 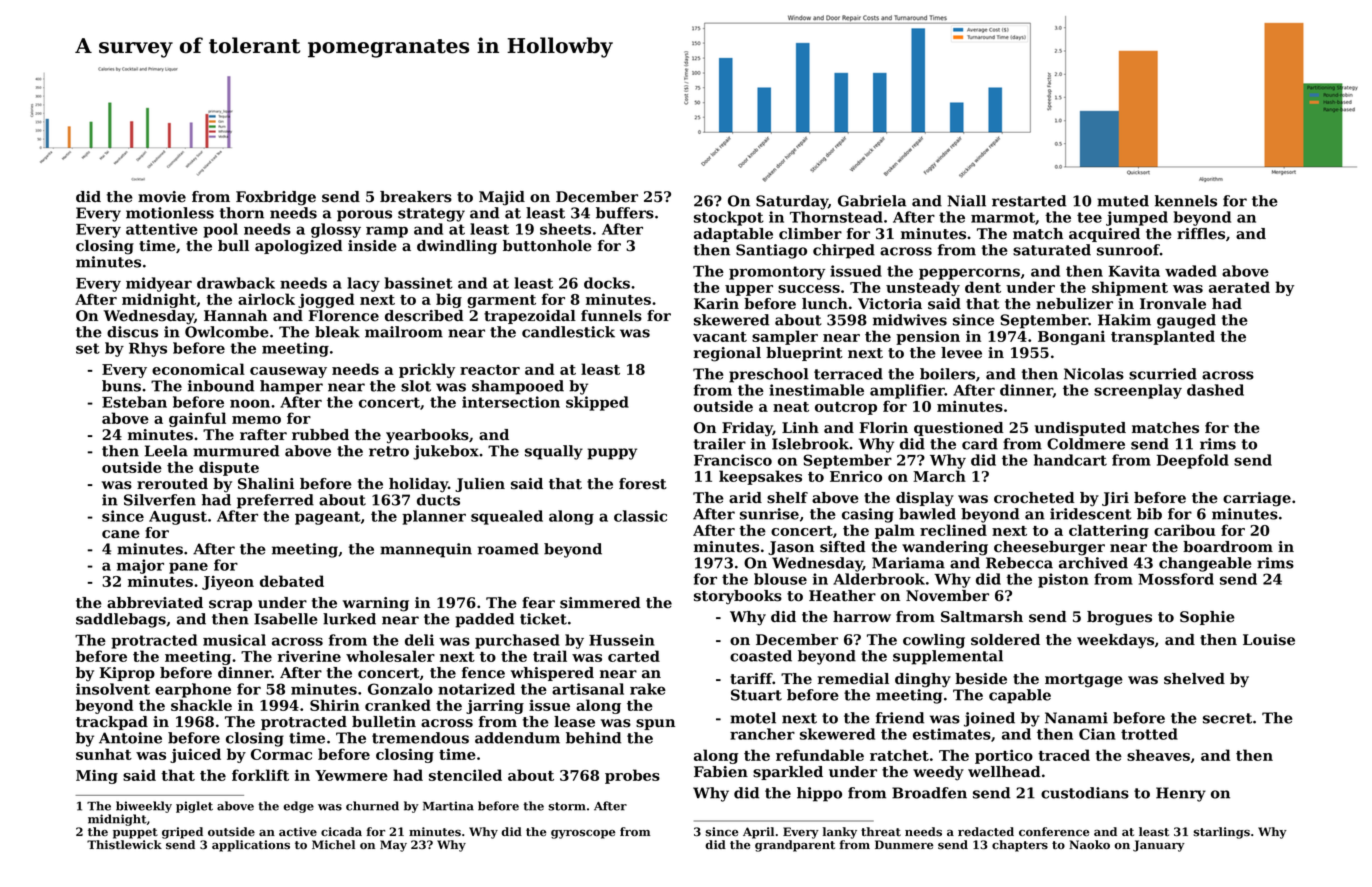 I want to click on attentive, so click(x=162, y=229).
